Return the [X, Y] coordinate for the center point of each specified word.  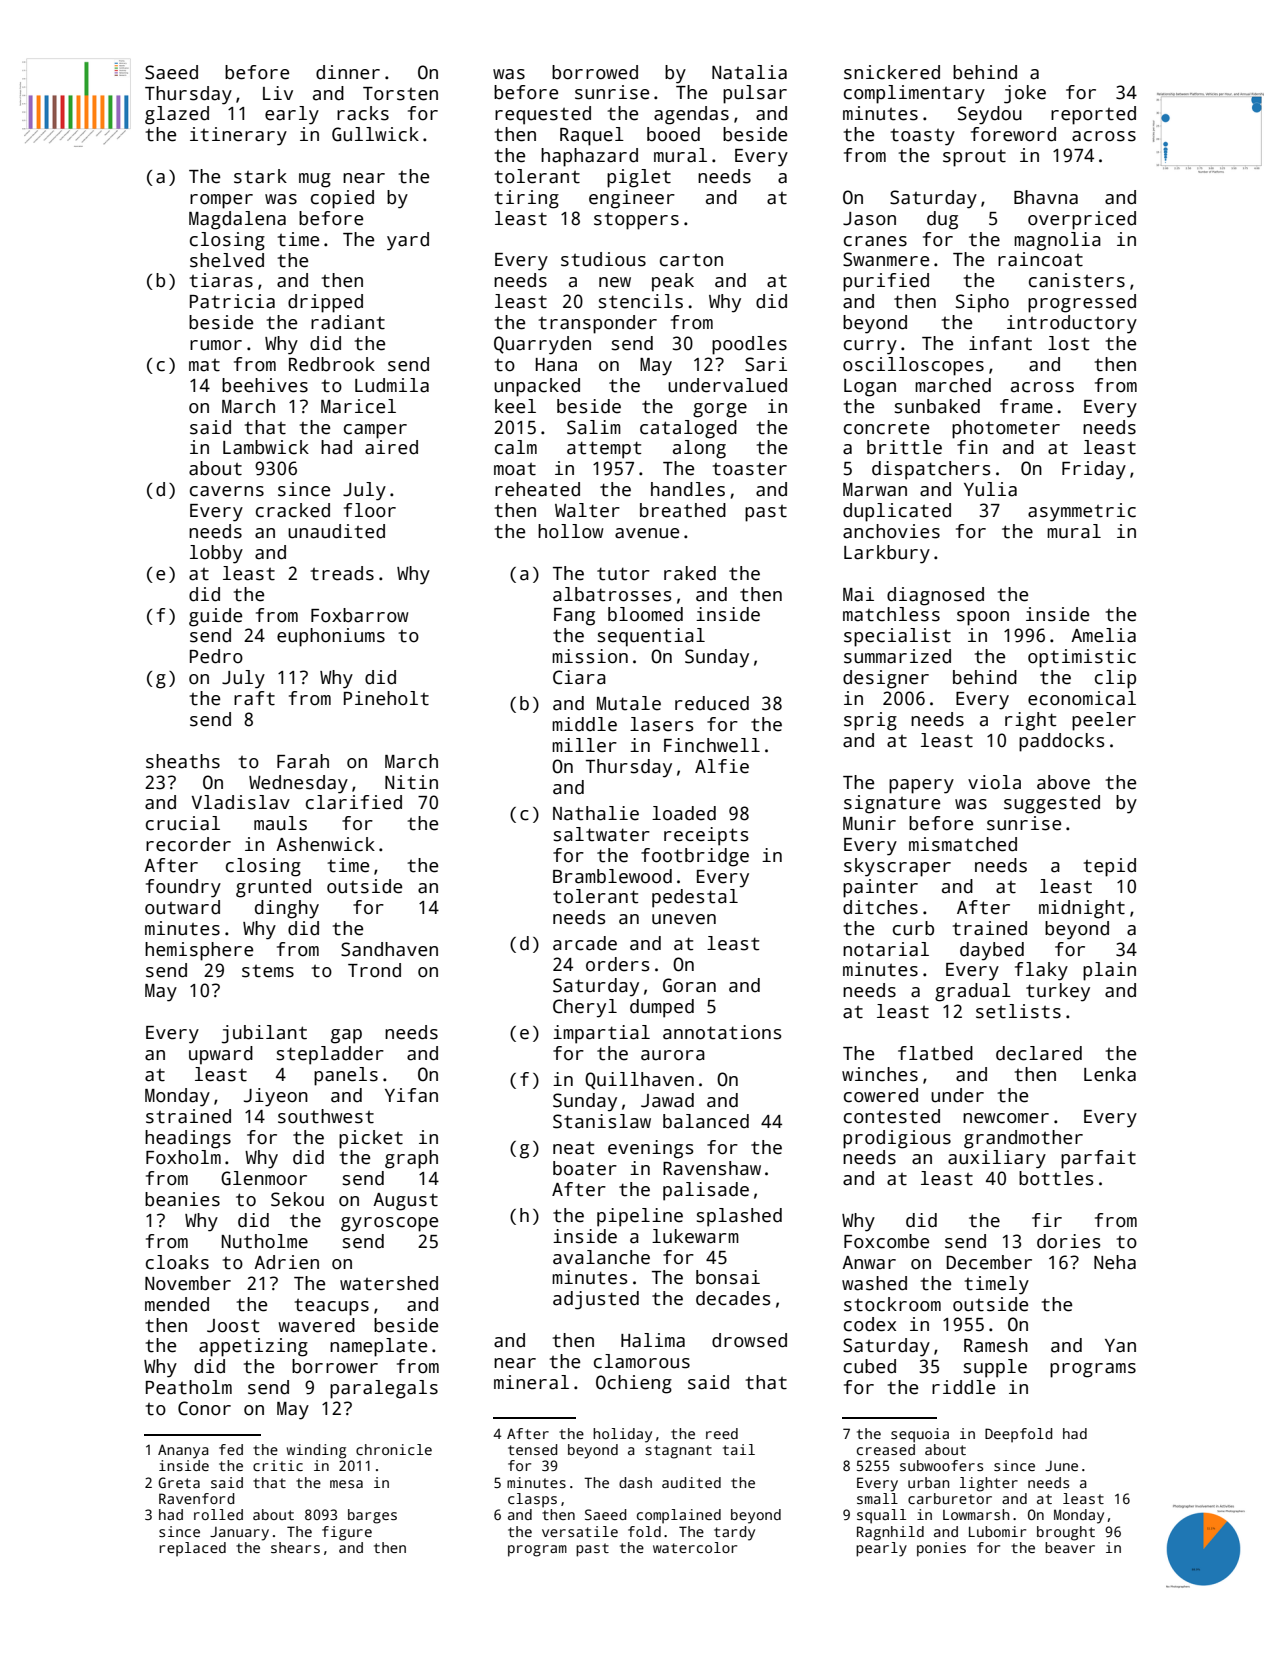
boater [585, 1168]
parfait [1098, 1159]
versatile [580, 1531]
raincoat [1040, 259]
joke [1025, 94]
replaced [192, 1549]
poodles [749, 345]
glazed [177, 115]
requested [543, 115]
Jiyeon [276, 1097]
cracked [293, 510]
